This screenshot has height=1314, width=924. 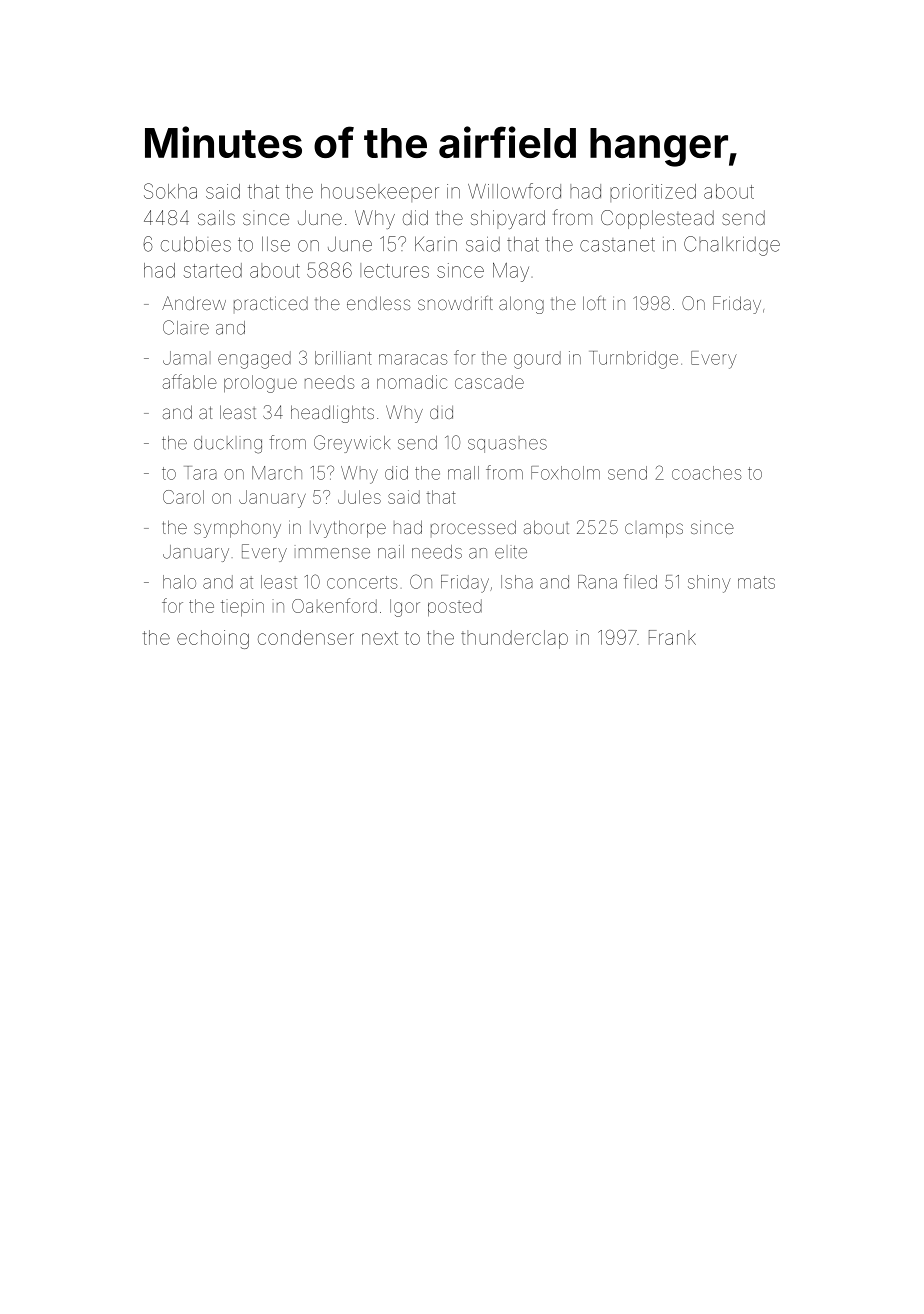 What do you see at coordinates (391, 552) in the screenshot?
I see `nail` at bounding box center [391, 552].
